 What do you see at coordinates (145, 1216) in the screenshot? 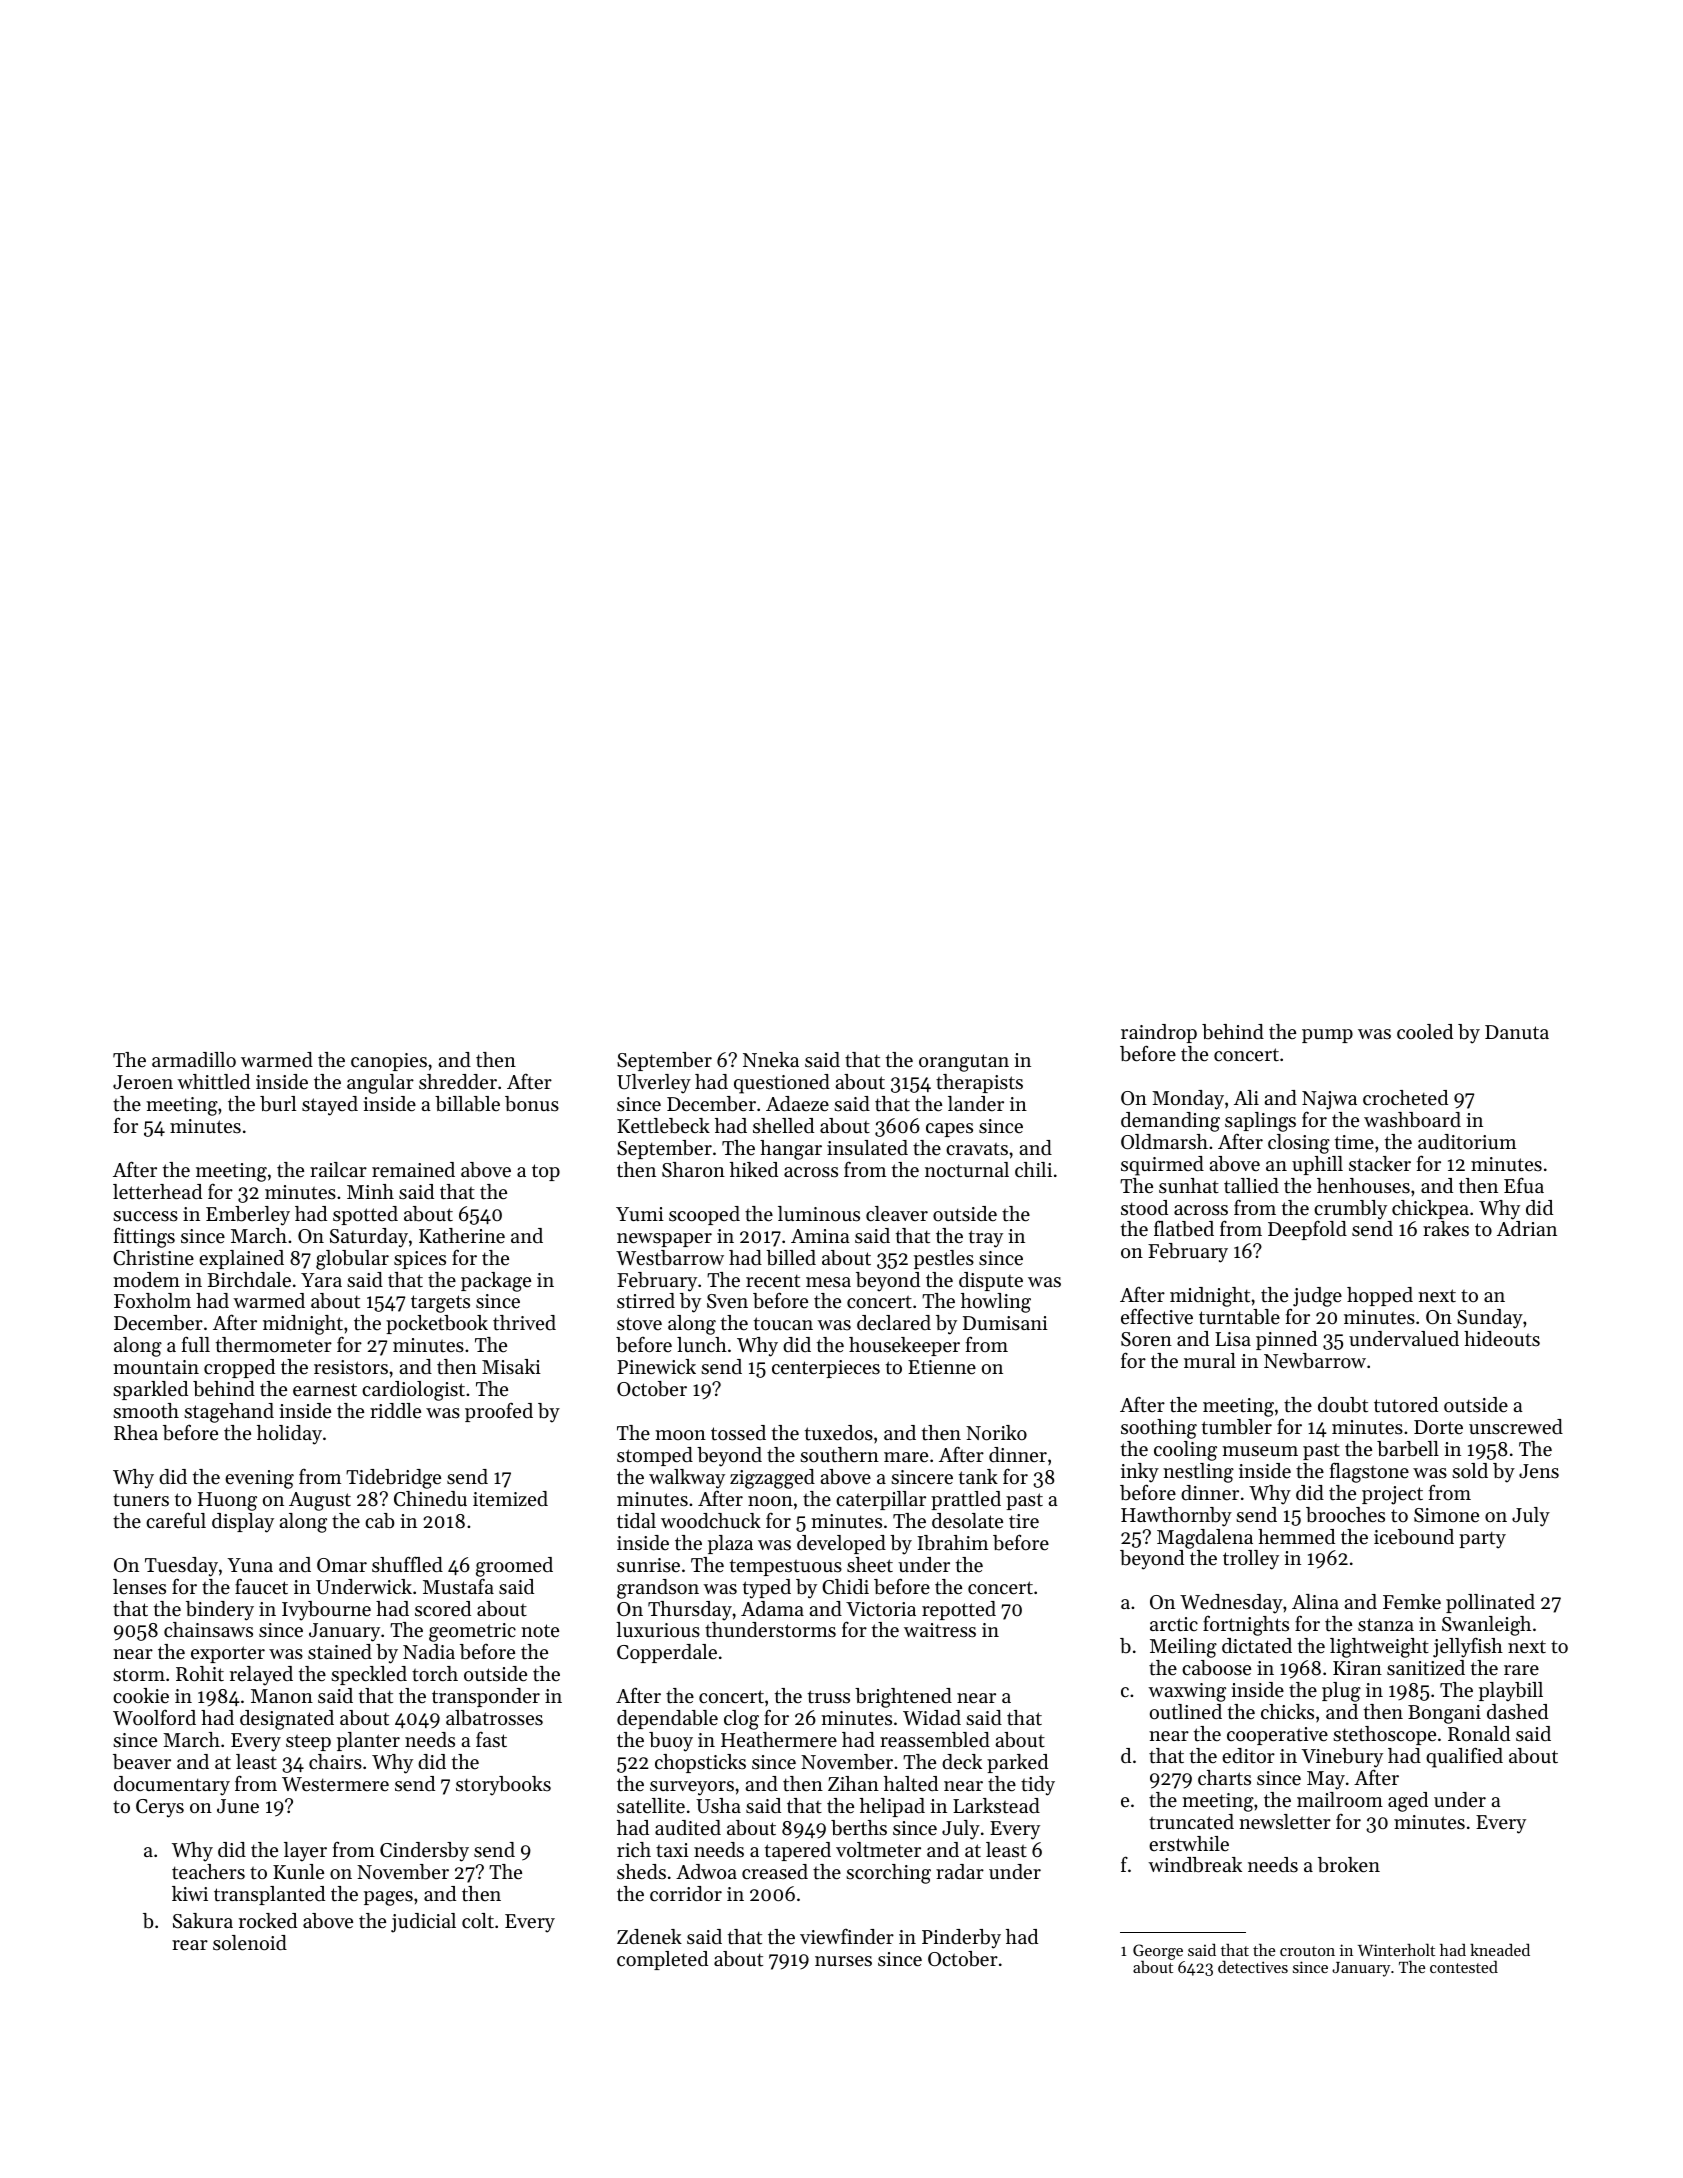
I see `success` at bounding box center [145, 1216].
